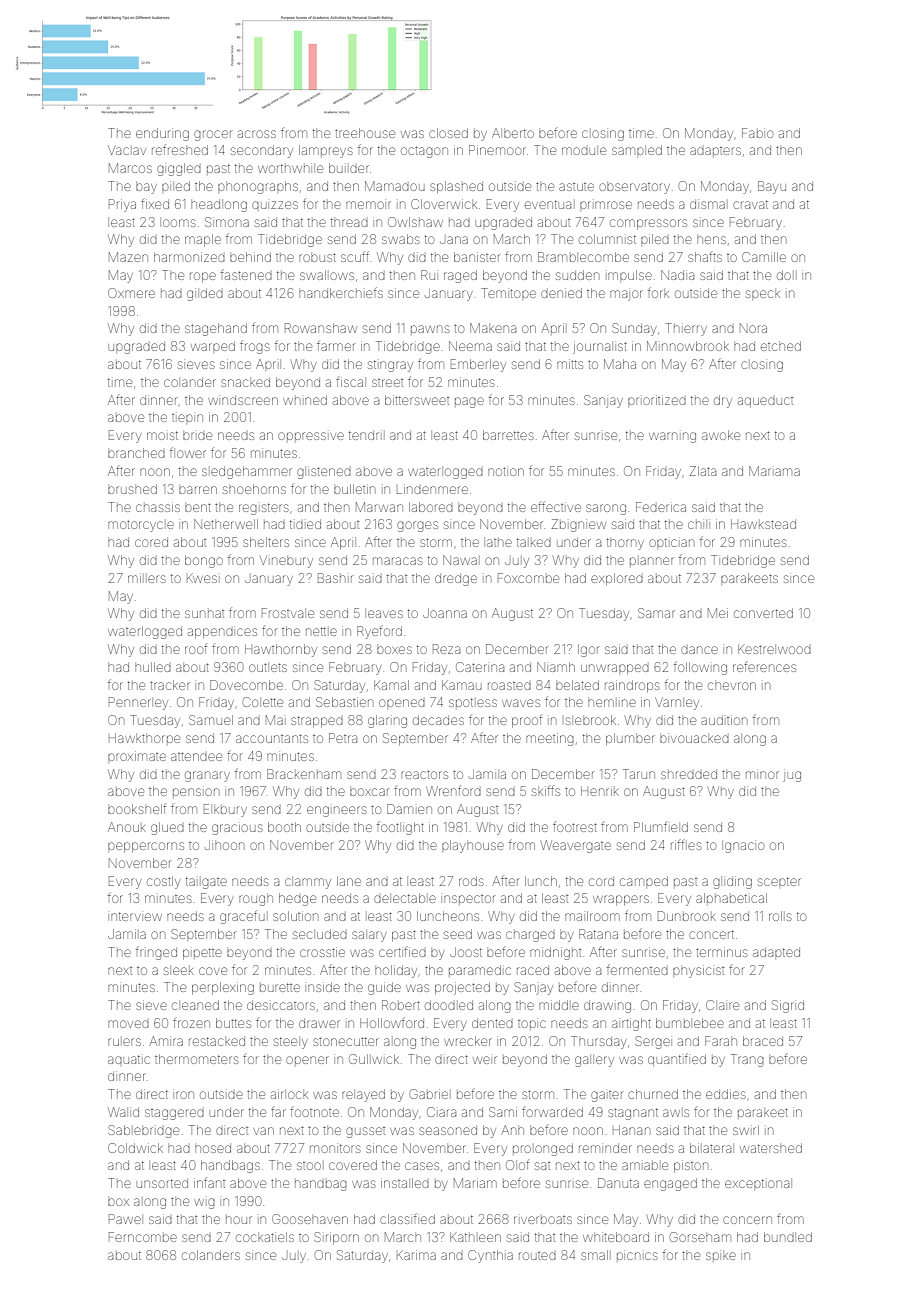 The height and width of the document is (1308, 924). Describe the element at coordinates (132, 489) in the document. I see `brushed` at that location.
